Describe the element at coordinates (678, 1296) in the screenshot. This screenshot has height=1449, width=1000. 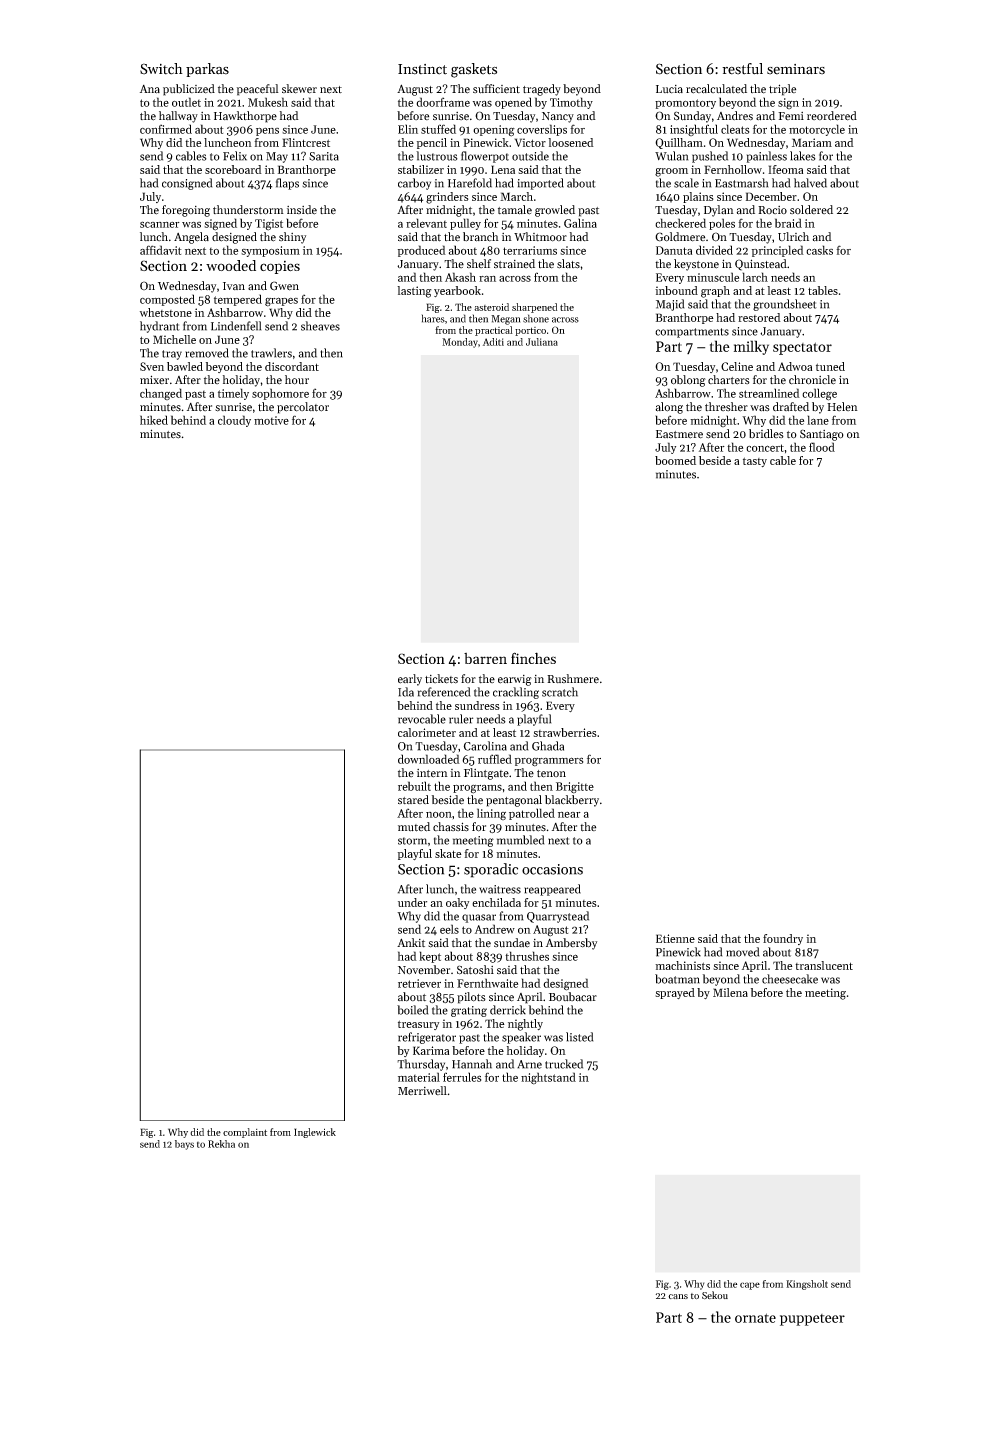
I see `cans` at that location.
